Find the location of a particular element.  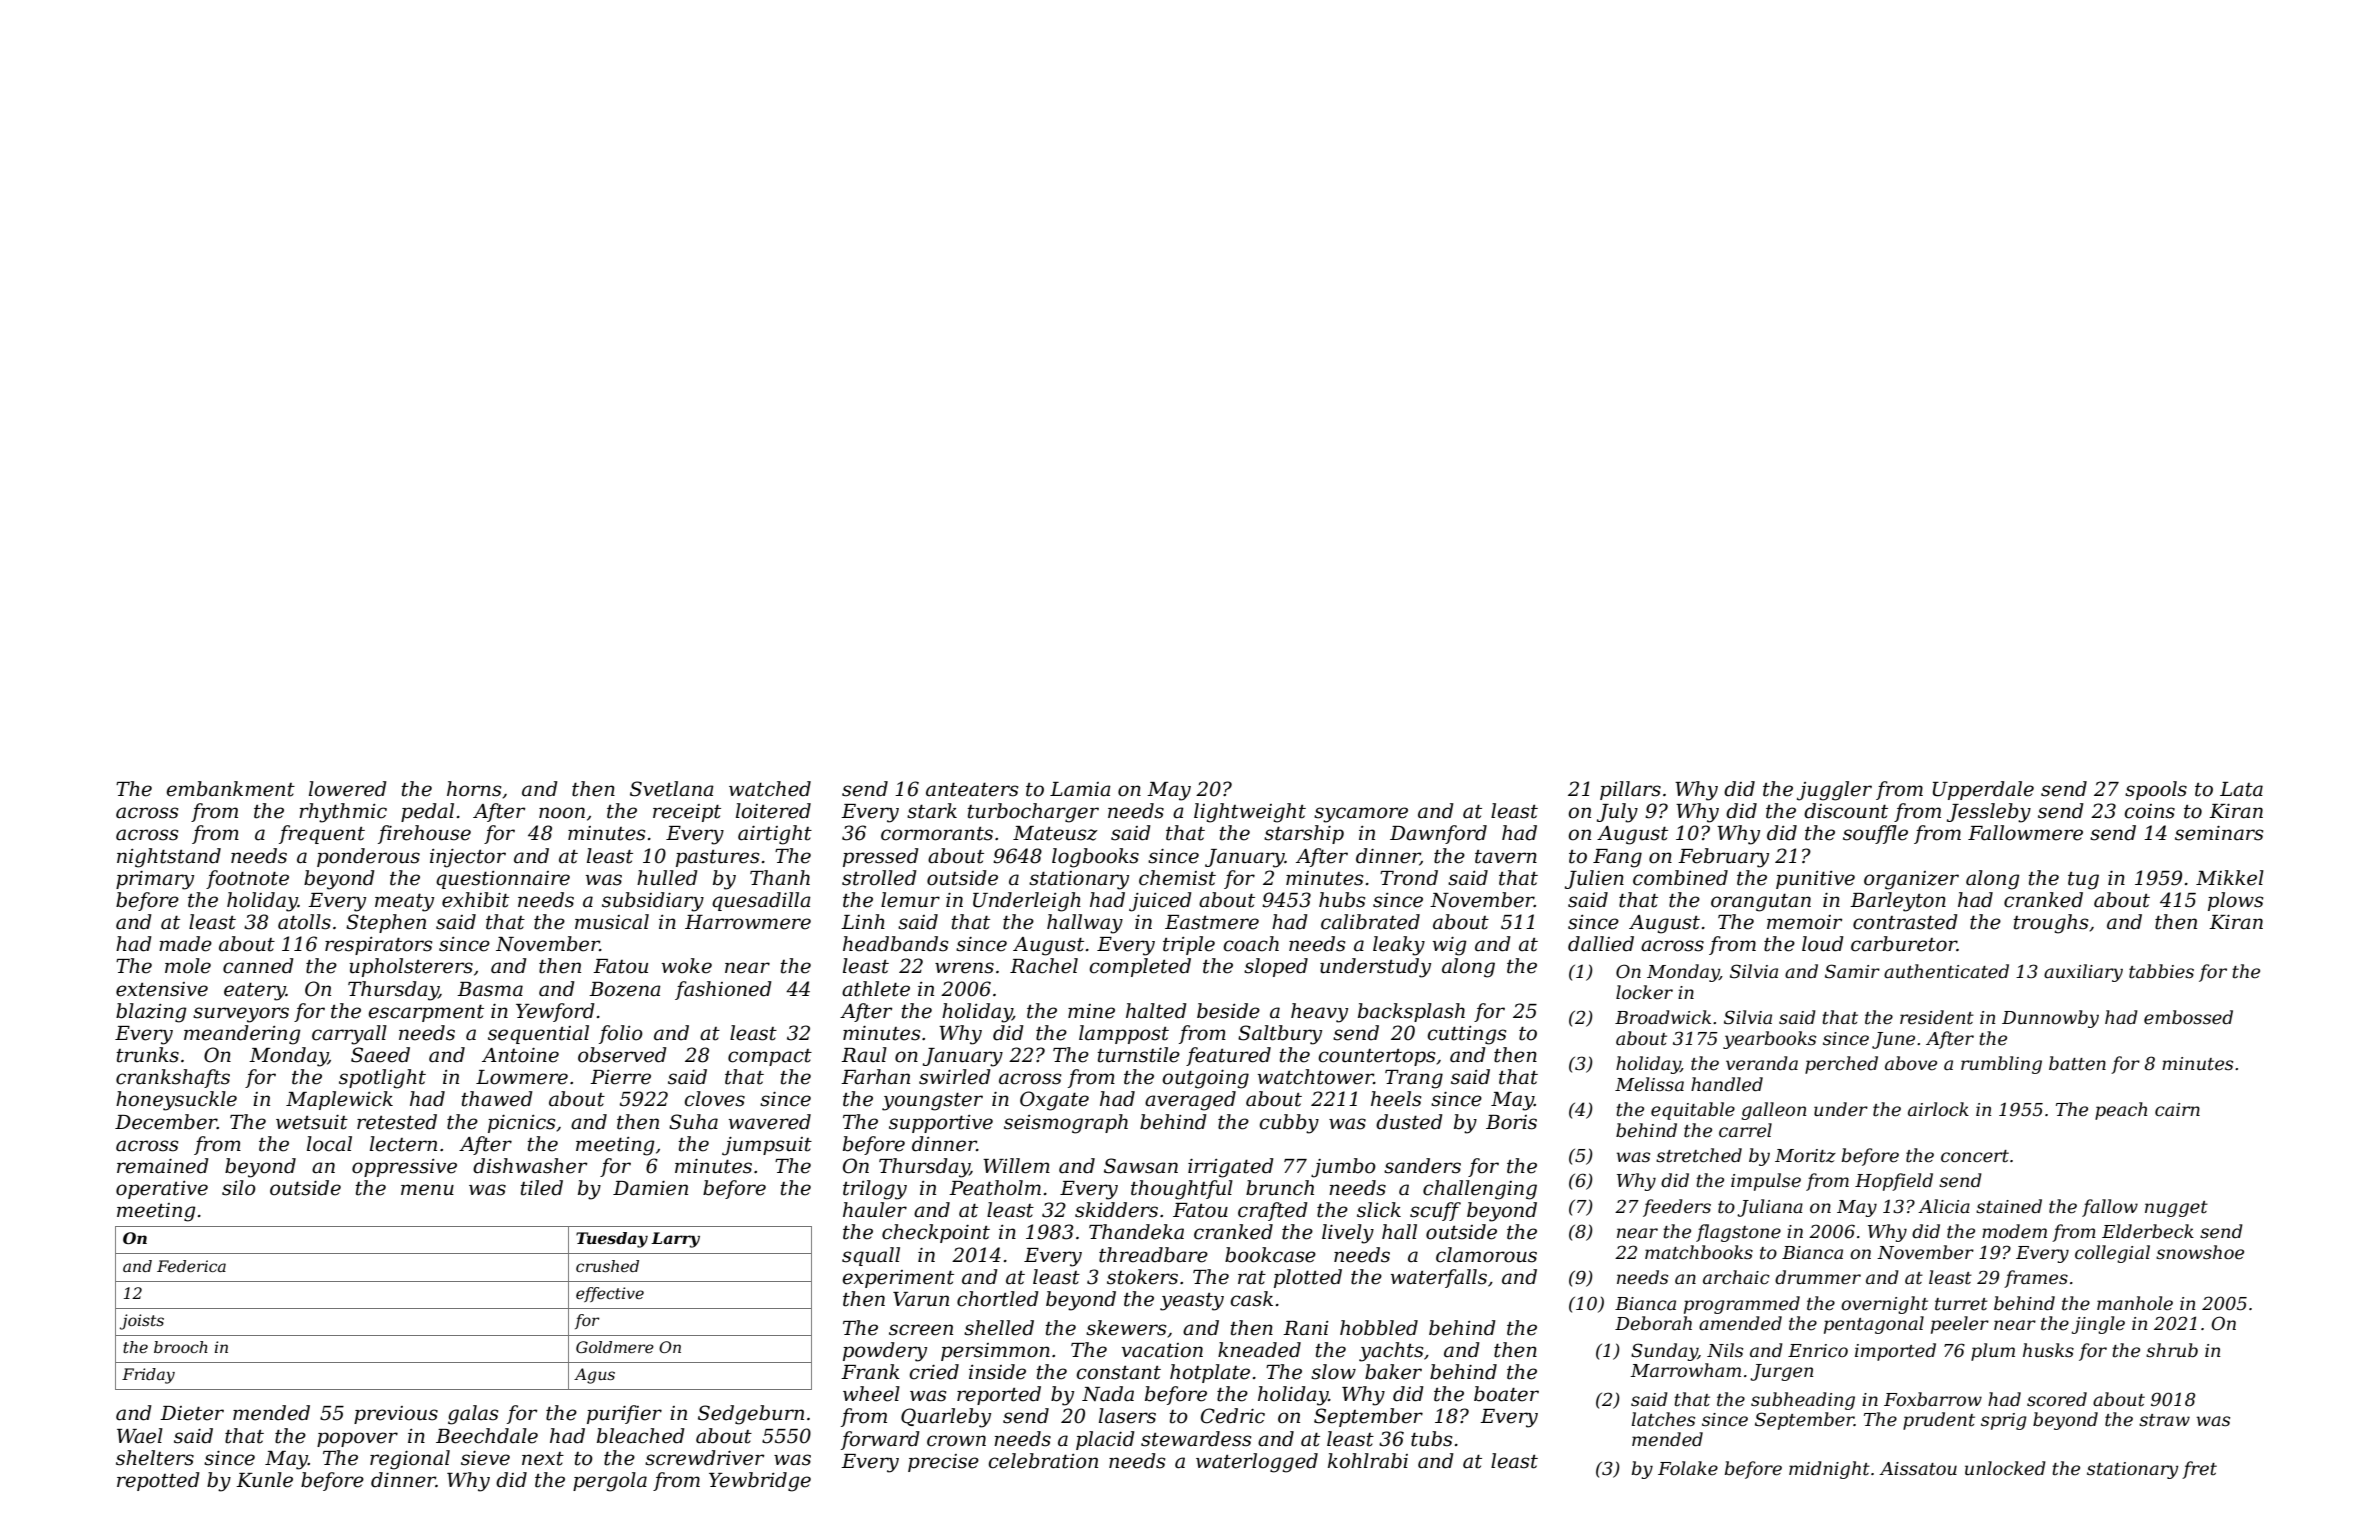

Agus is located at coordinates (594, 1376).
